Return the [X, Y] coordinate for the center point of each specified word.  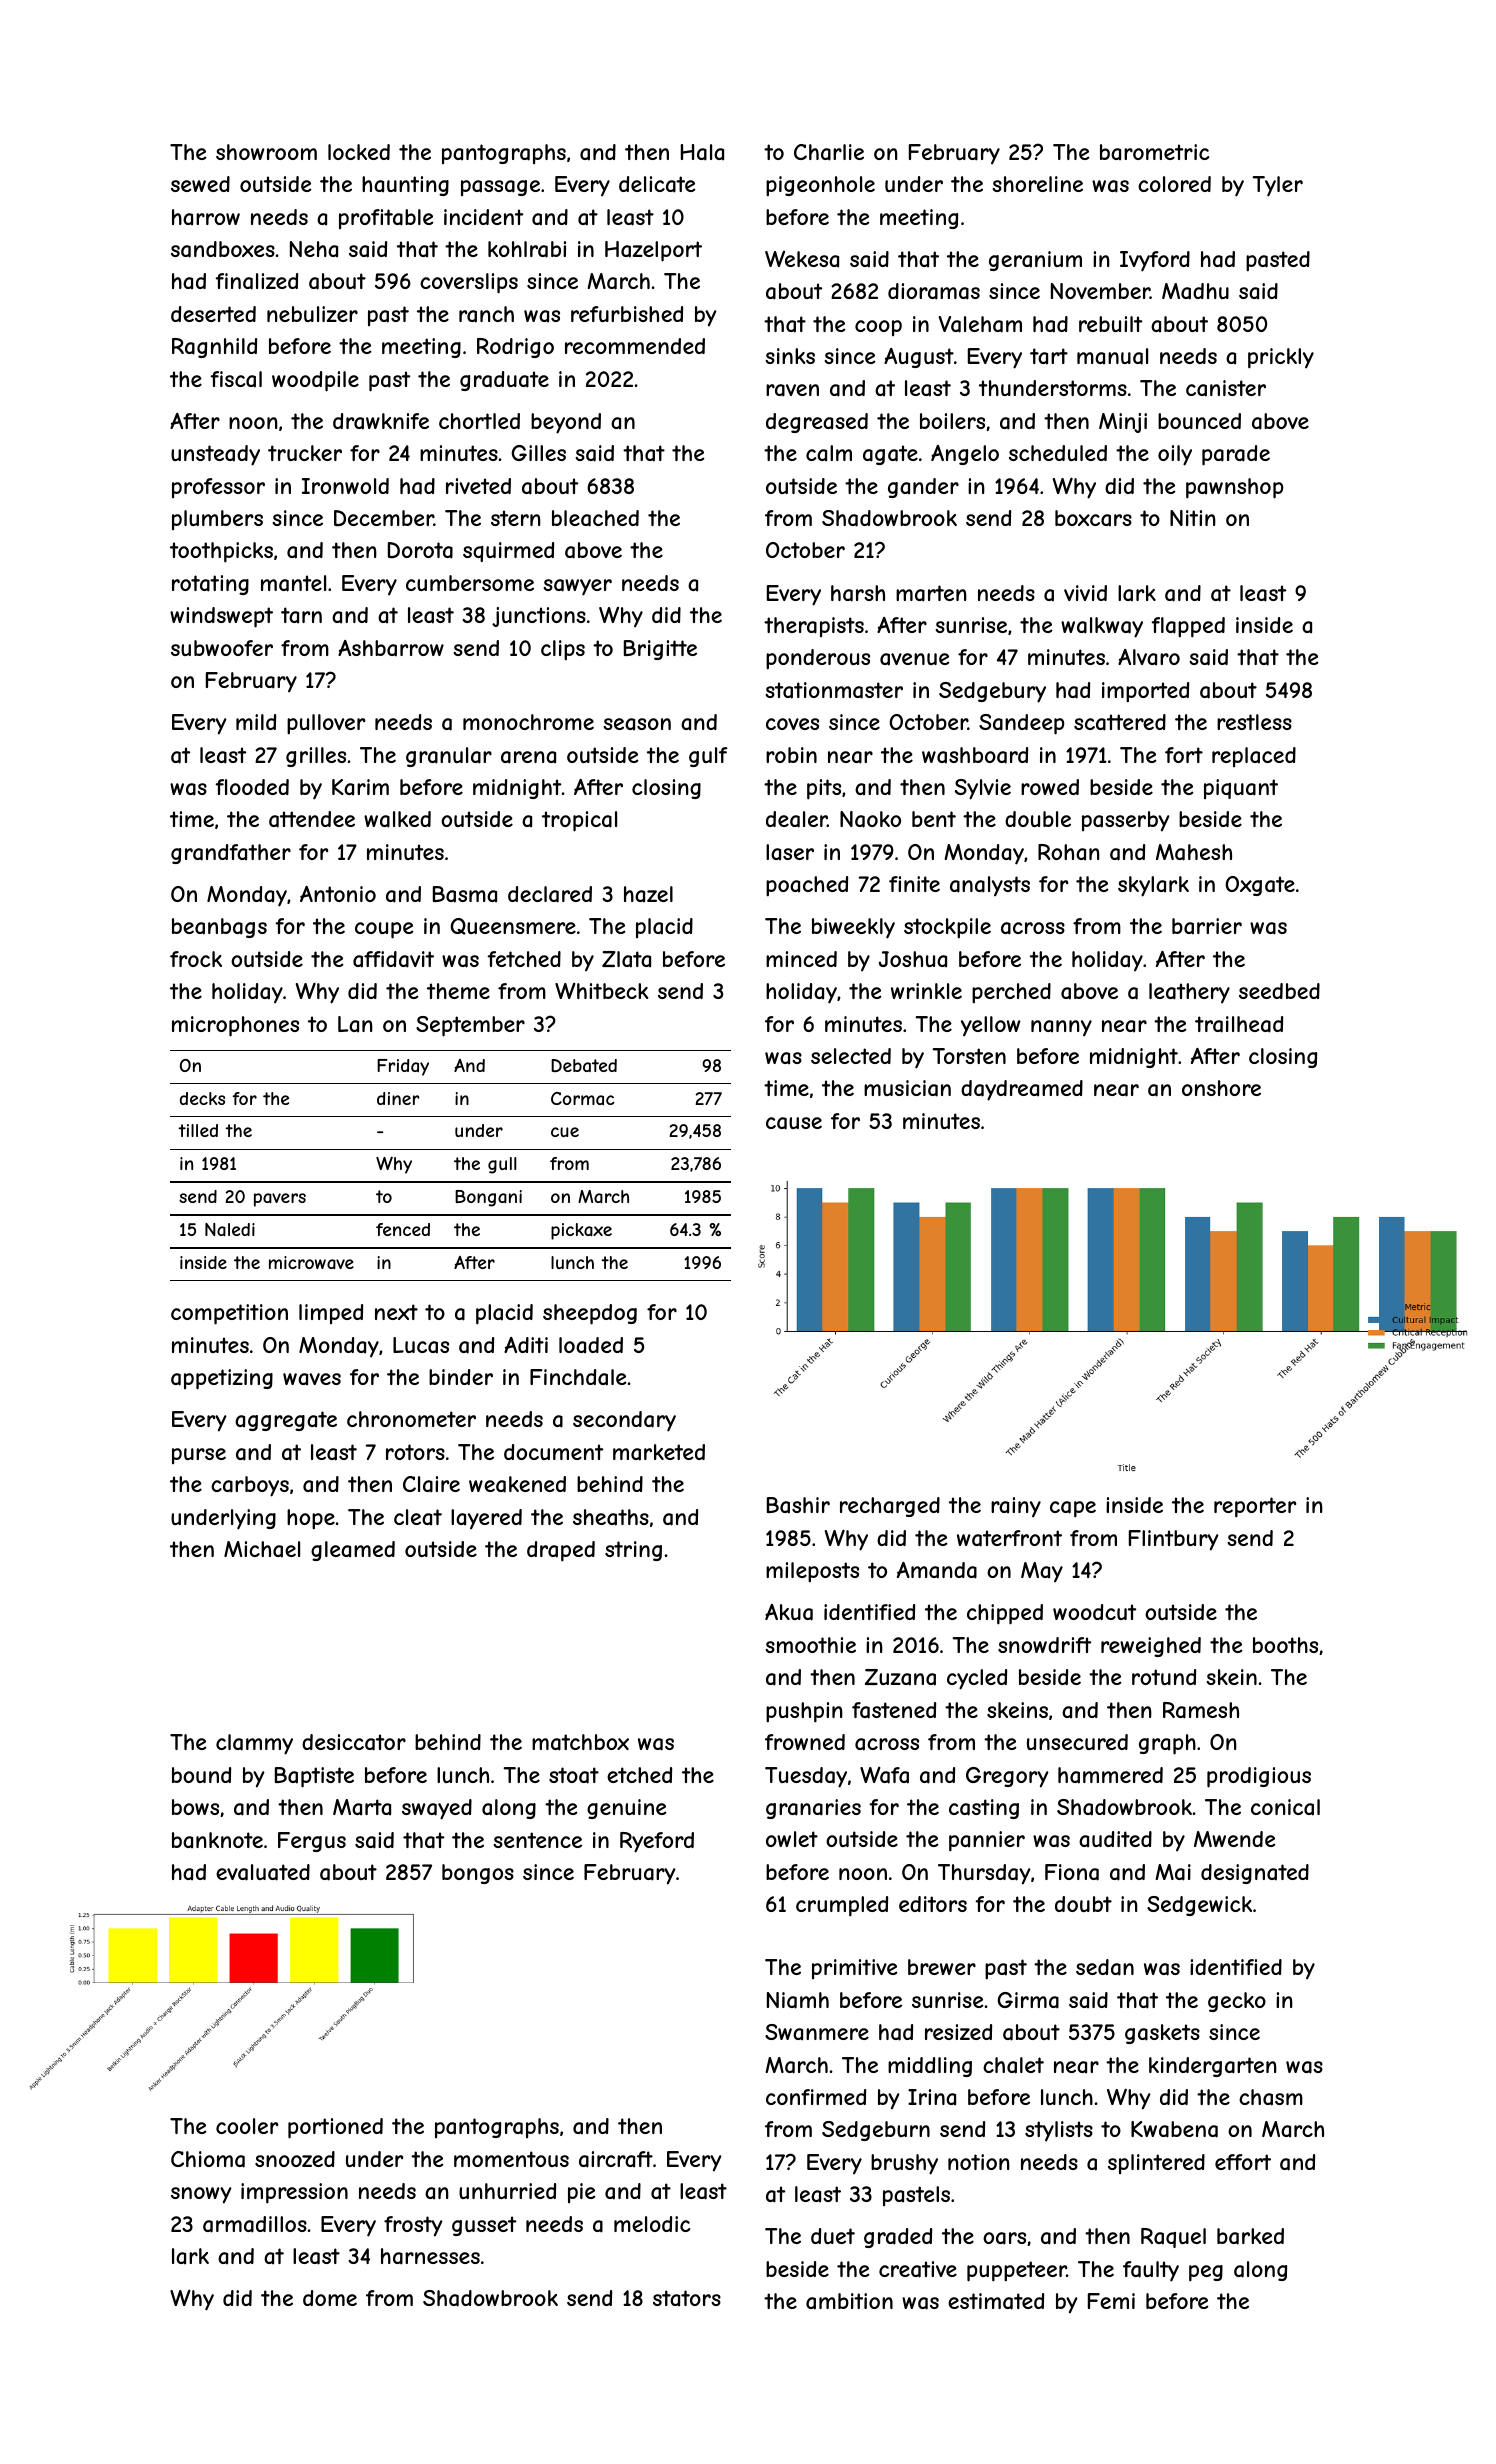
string [633, 1551]
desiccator [354, 1742]
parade [1236, 455]
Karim [360, 787]
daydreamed [1022, 1090]
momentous [511, 2159]
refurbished [627, 314]
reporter [1255, 1507]
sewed [200, 184]
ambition [849, 2301]
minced [801, 959]
